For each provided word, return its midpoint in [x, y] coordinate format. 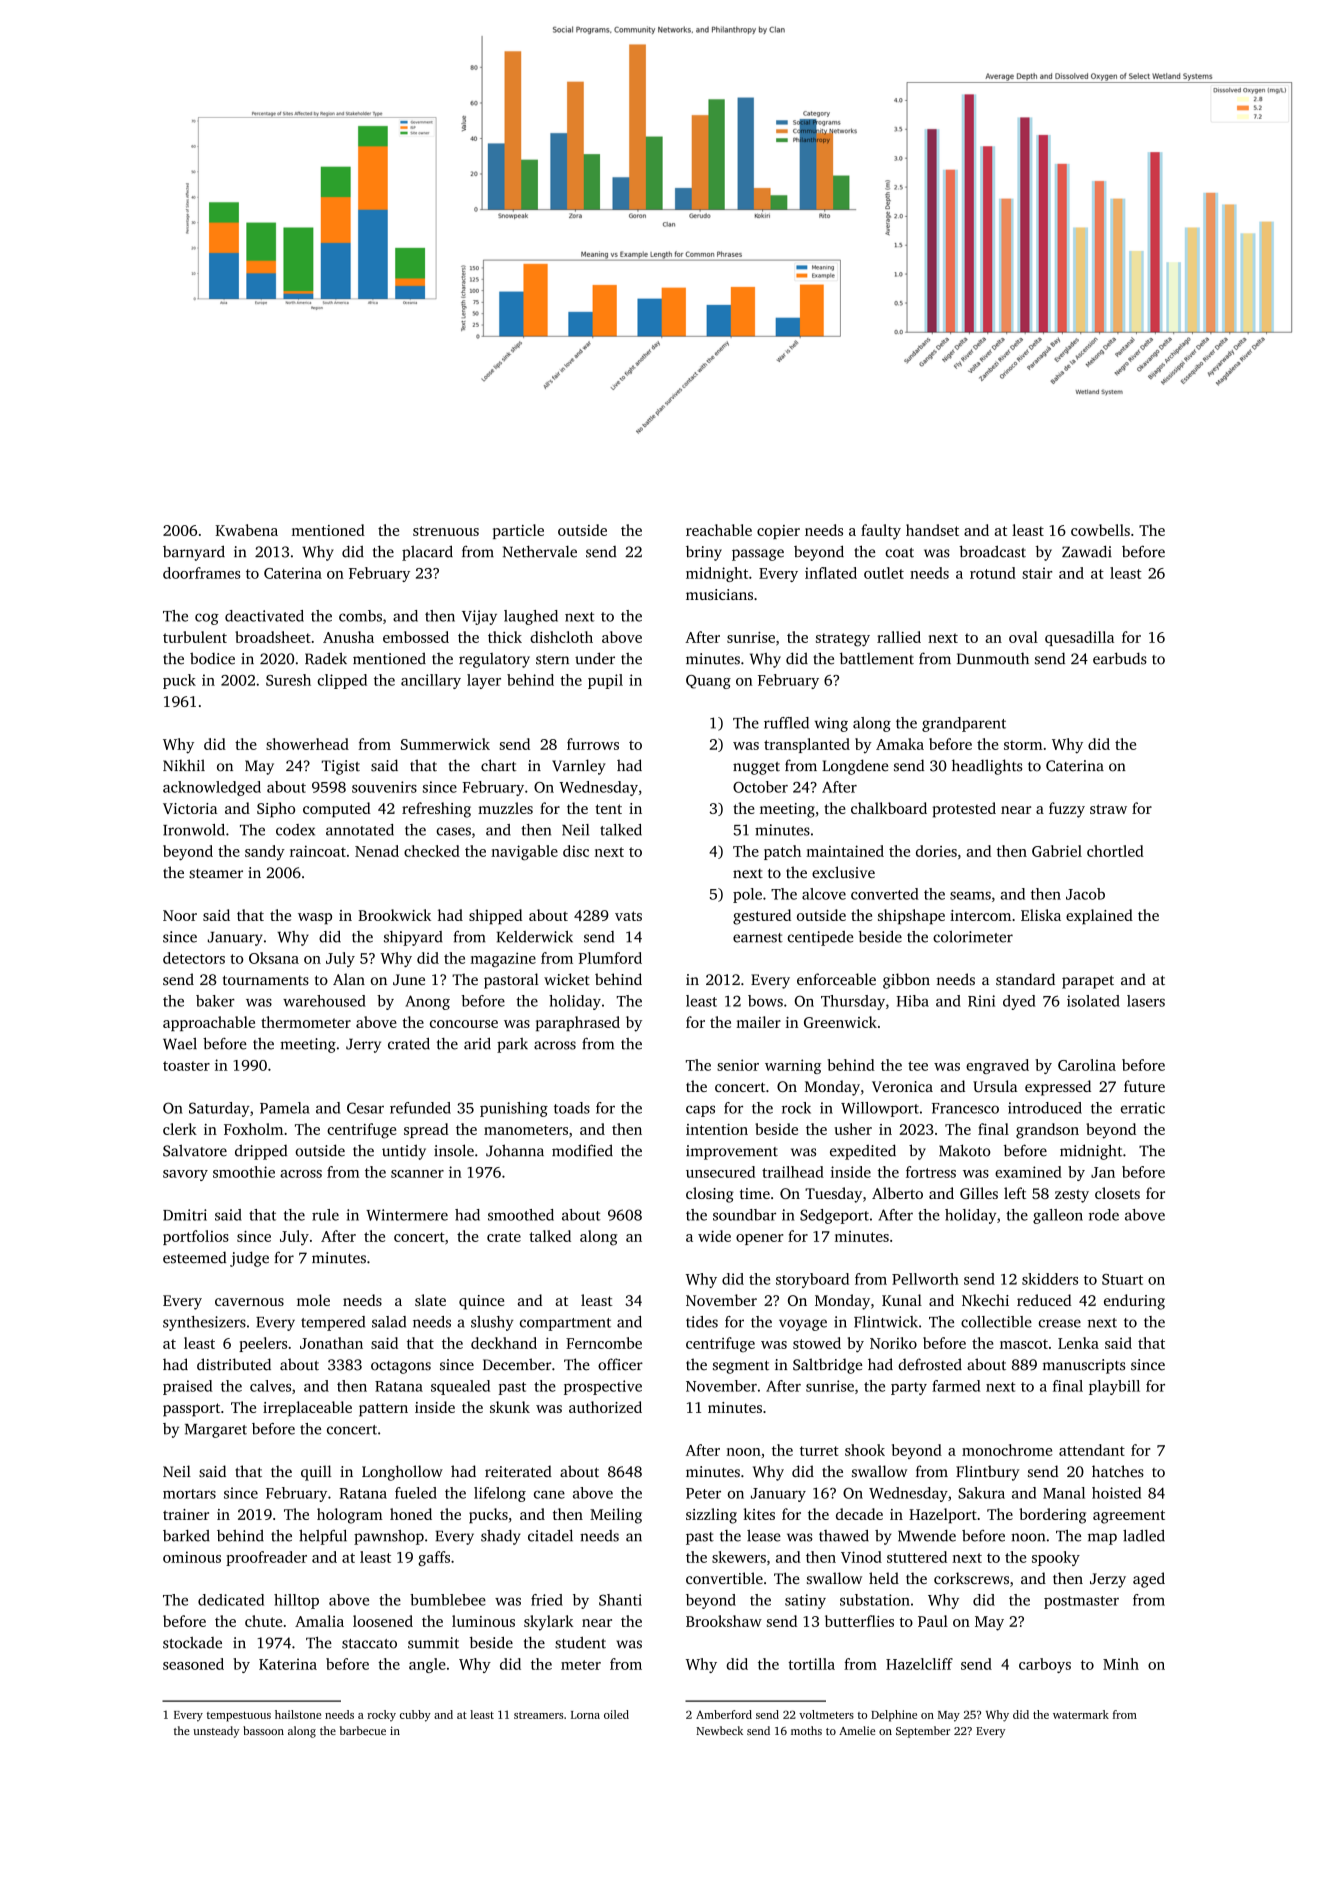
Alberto [897, 1193]
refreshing [436, 810]
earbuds [1120, 658]
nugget [756, 768]
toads [572, 1108]
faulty [881, 532]
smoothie [244, 1172]
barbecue [363, 1730]
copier [778, 532]
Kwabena [246, 530]
